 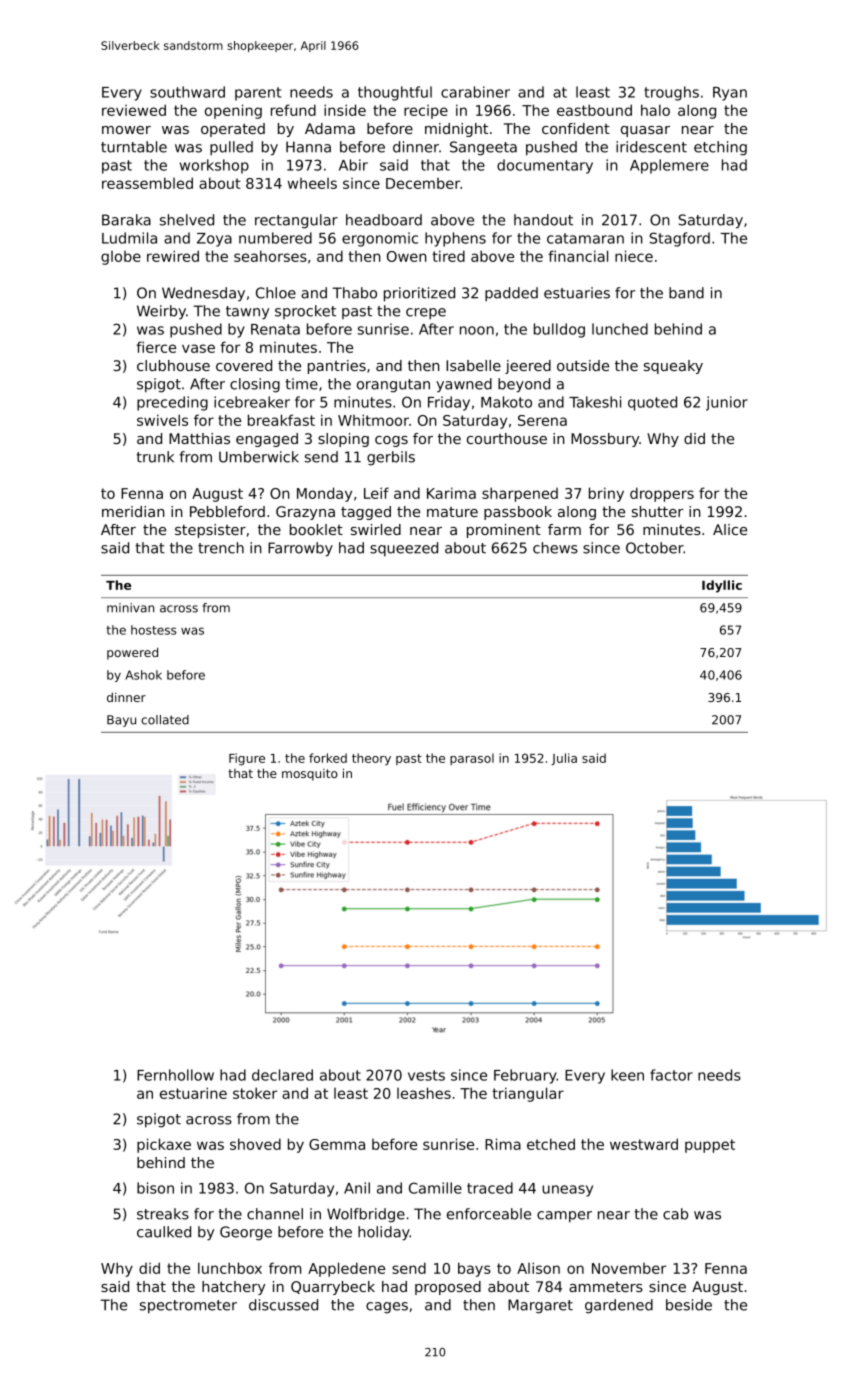 I want to click on beside, so click(x=689, y=1305).
